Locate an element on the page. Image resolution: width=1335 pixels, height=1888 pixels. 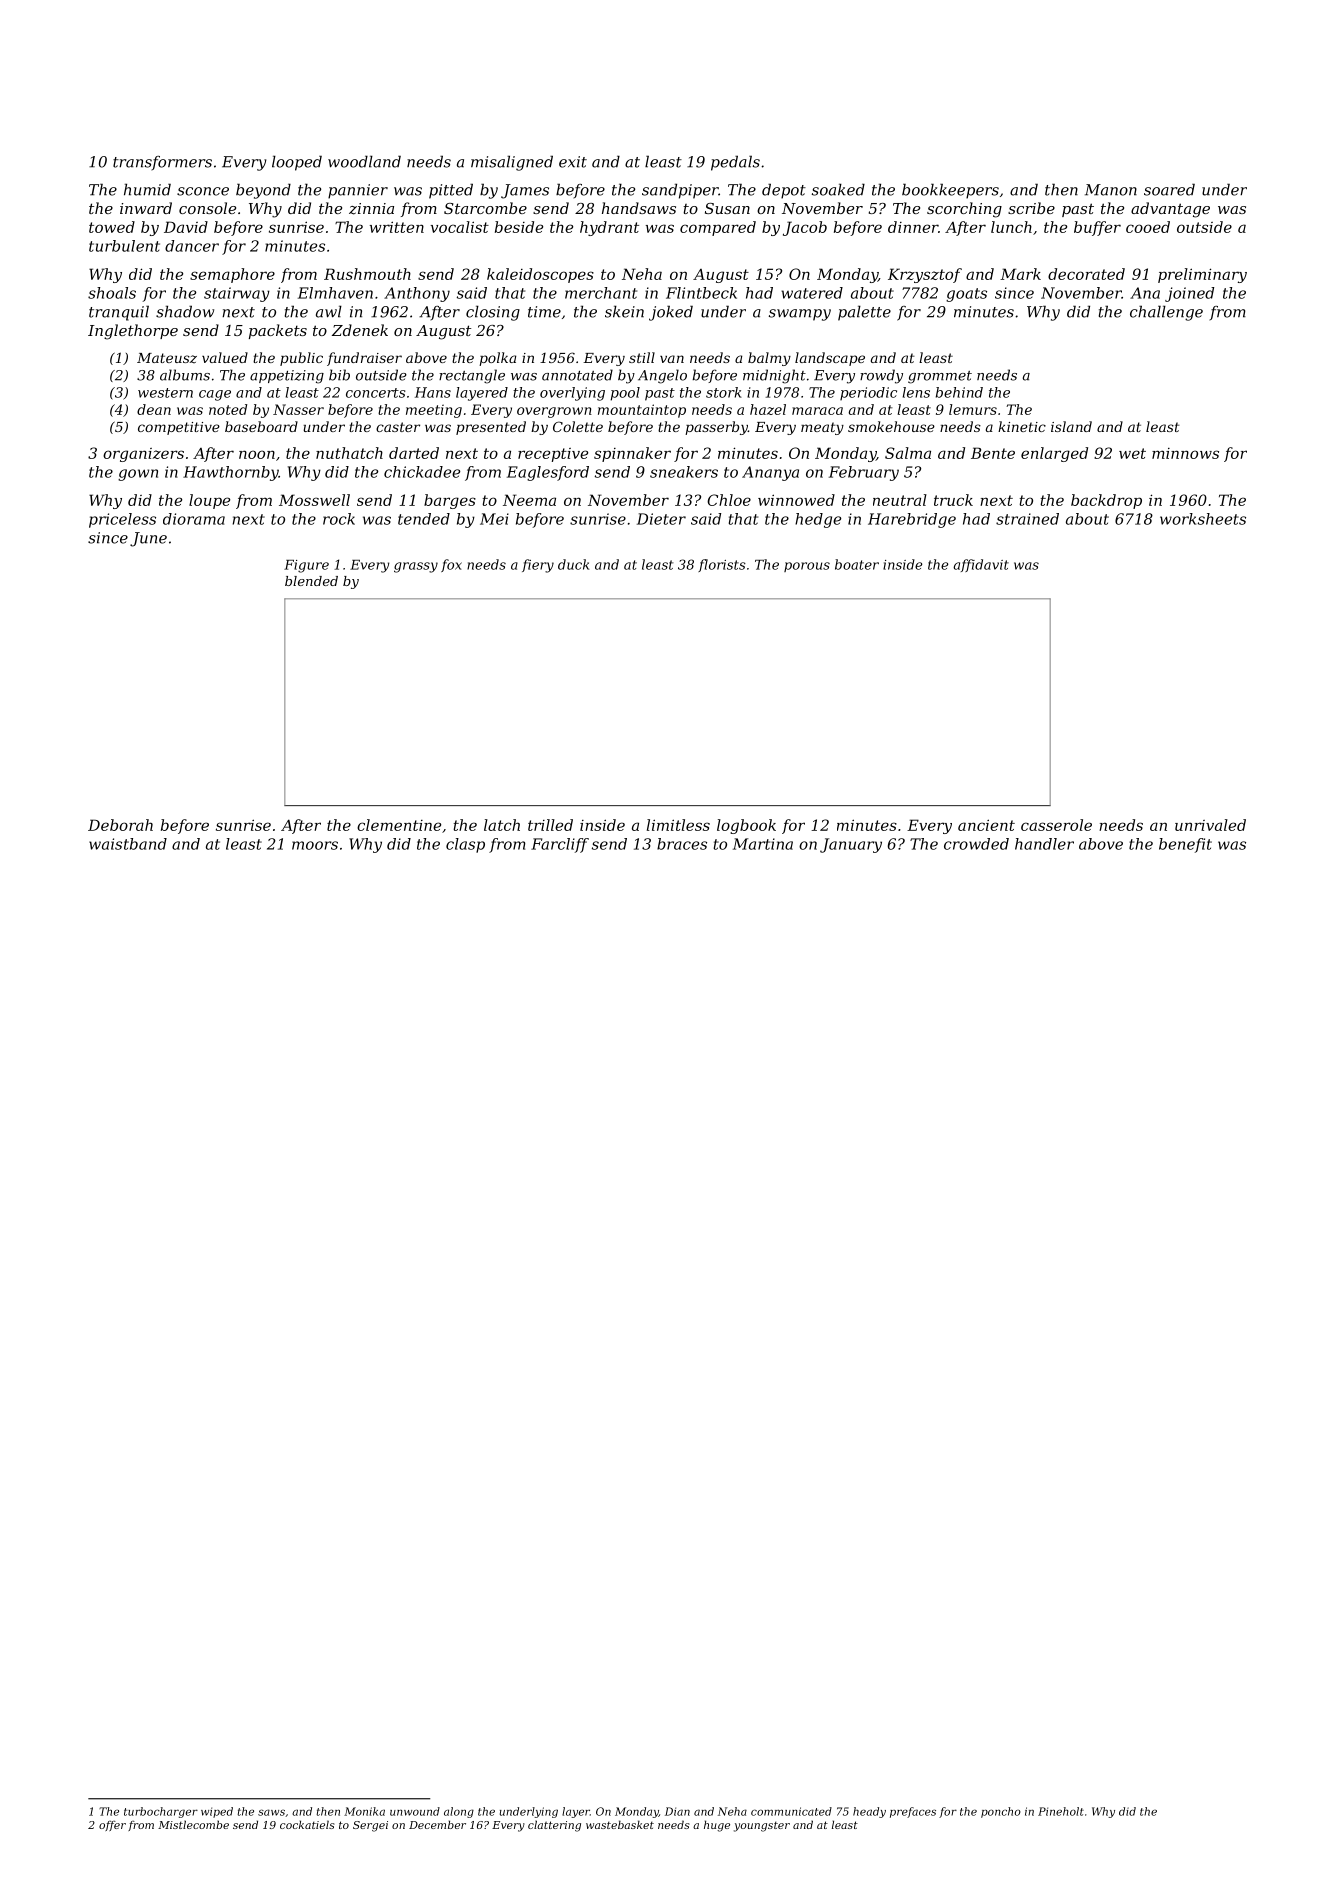
benefit is located at coordinates (1185, 845).
